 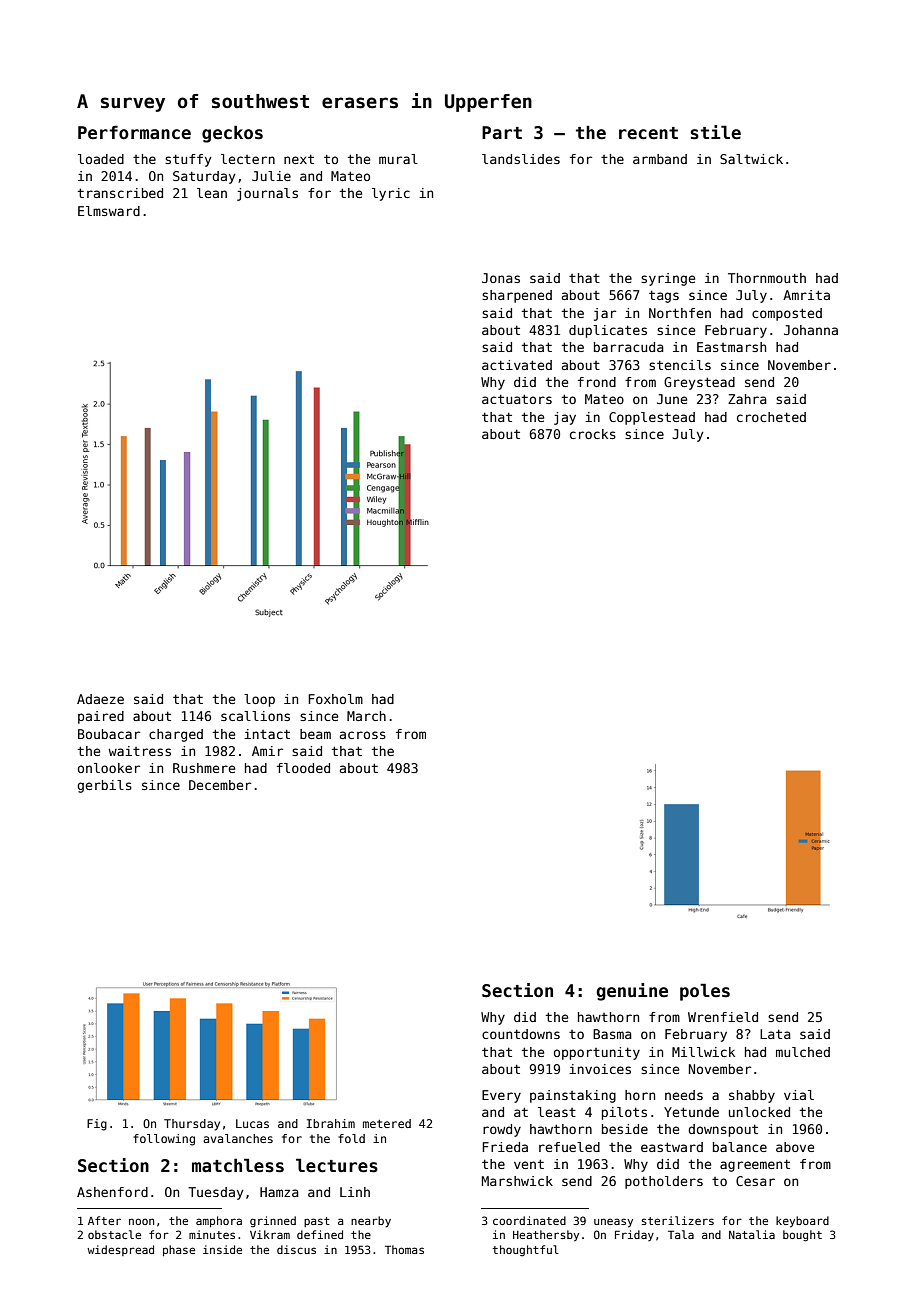 What do you see at coordinates (715, 132) in the image?
I see `stile` at bounding box center [715, 132].
